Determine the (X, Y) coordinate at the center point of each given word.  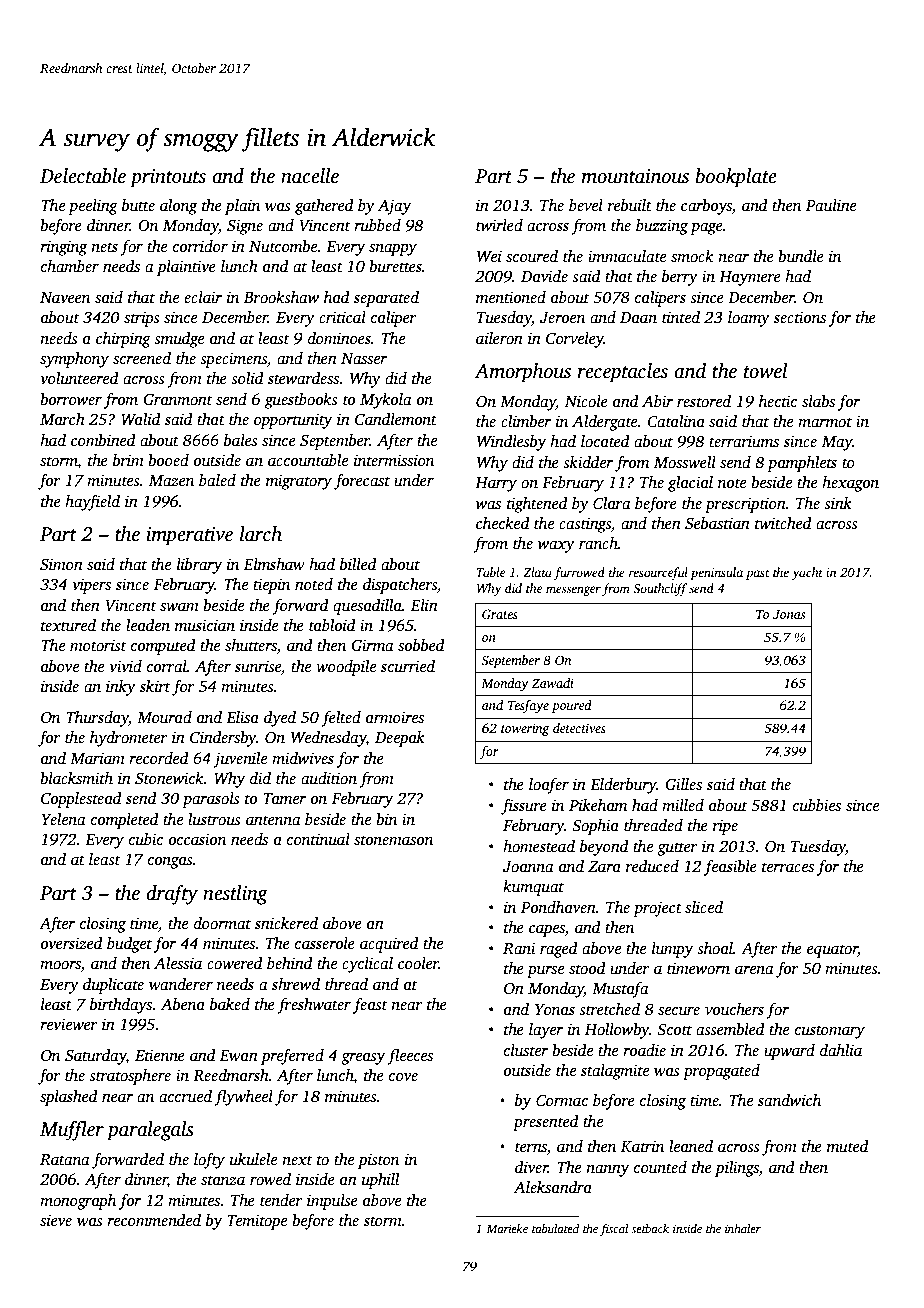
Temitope (257, 1222)
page (706, 229)
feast (370, 1006)
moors (60, 966)
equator (832, 951)
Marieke (507, 1228)
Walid (141, 419)
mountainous (635, 176)
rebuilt (630, 205)
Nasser (364, 359)
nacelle (310, 176)
